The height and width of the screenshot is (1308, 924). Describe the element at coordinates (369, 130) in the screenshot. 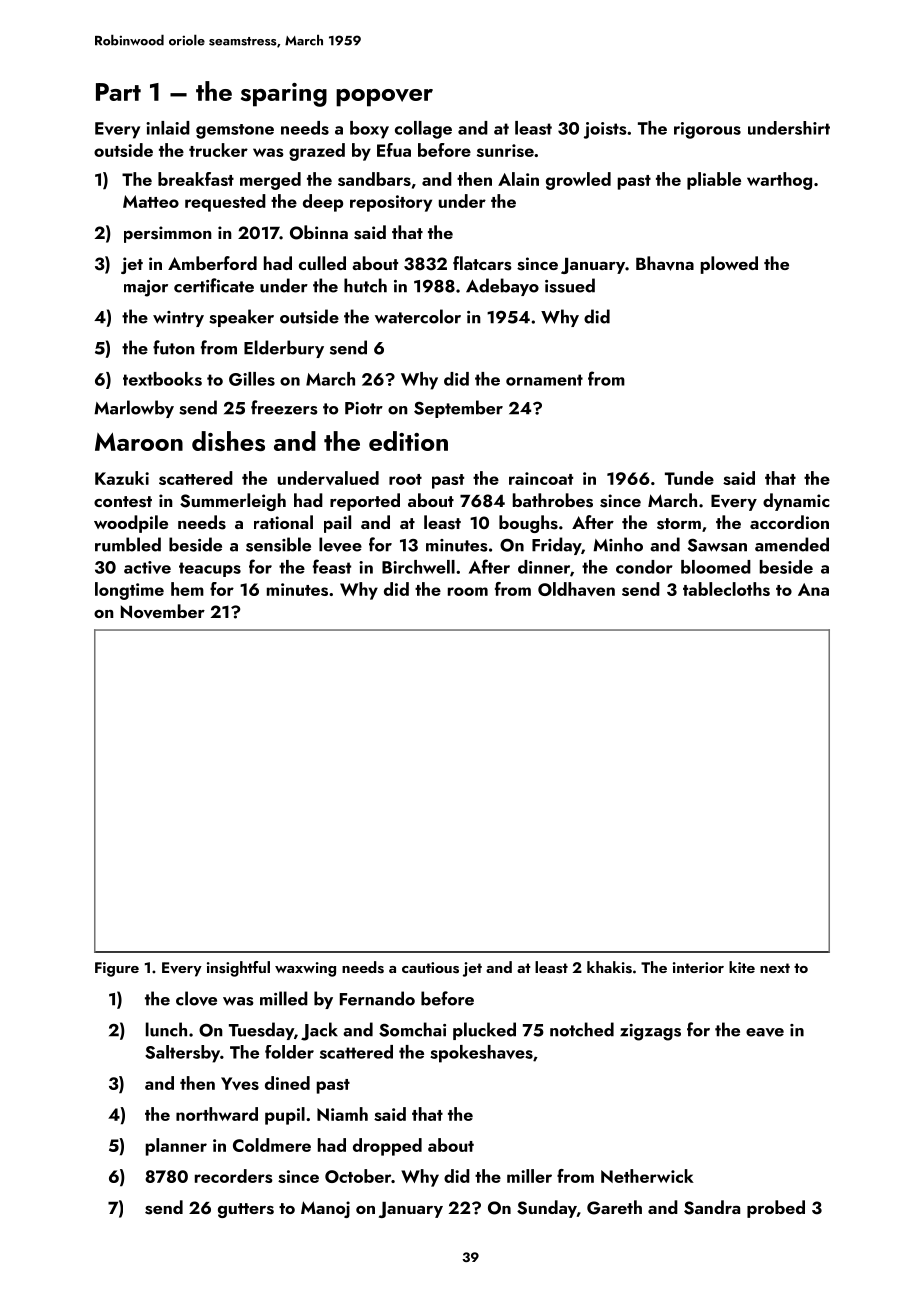

I see `boxy` at that location.
